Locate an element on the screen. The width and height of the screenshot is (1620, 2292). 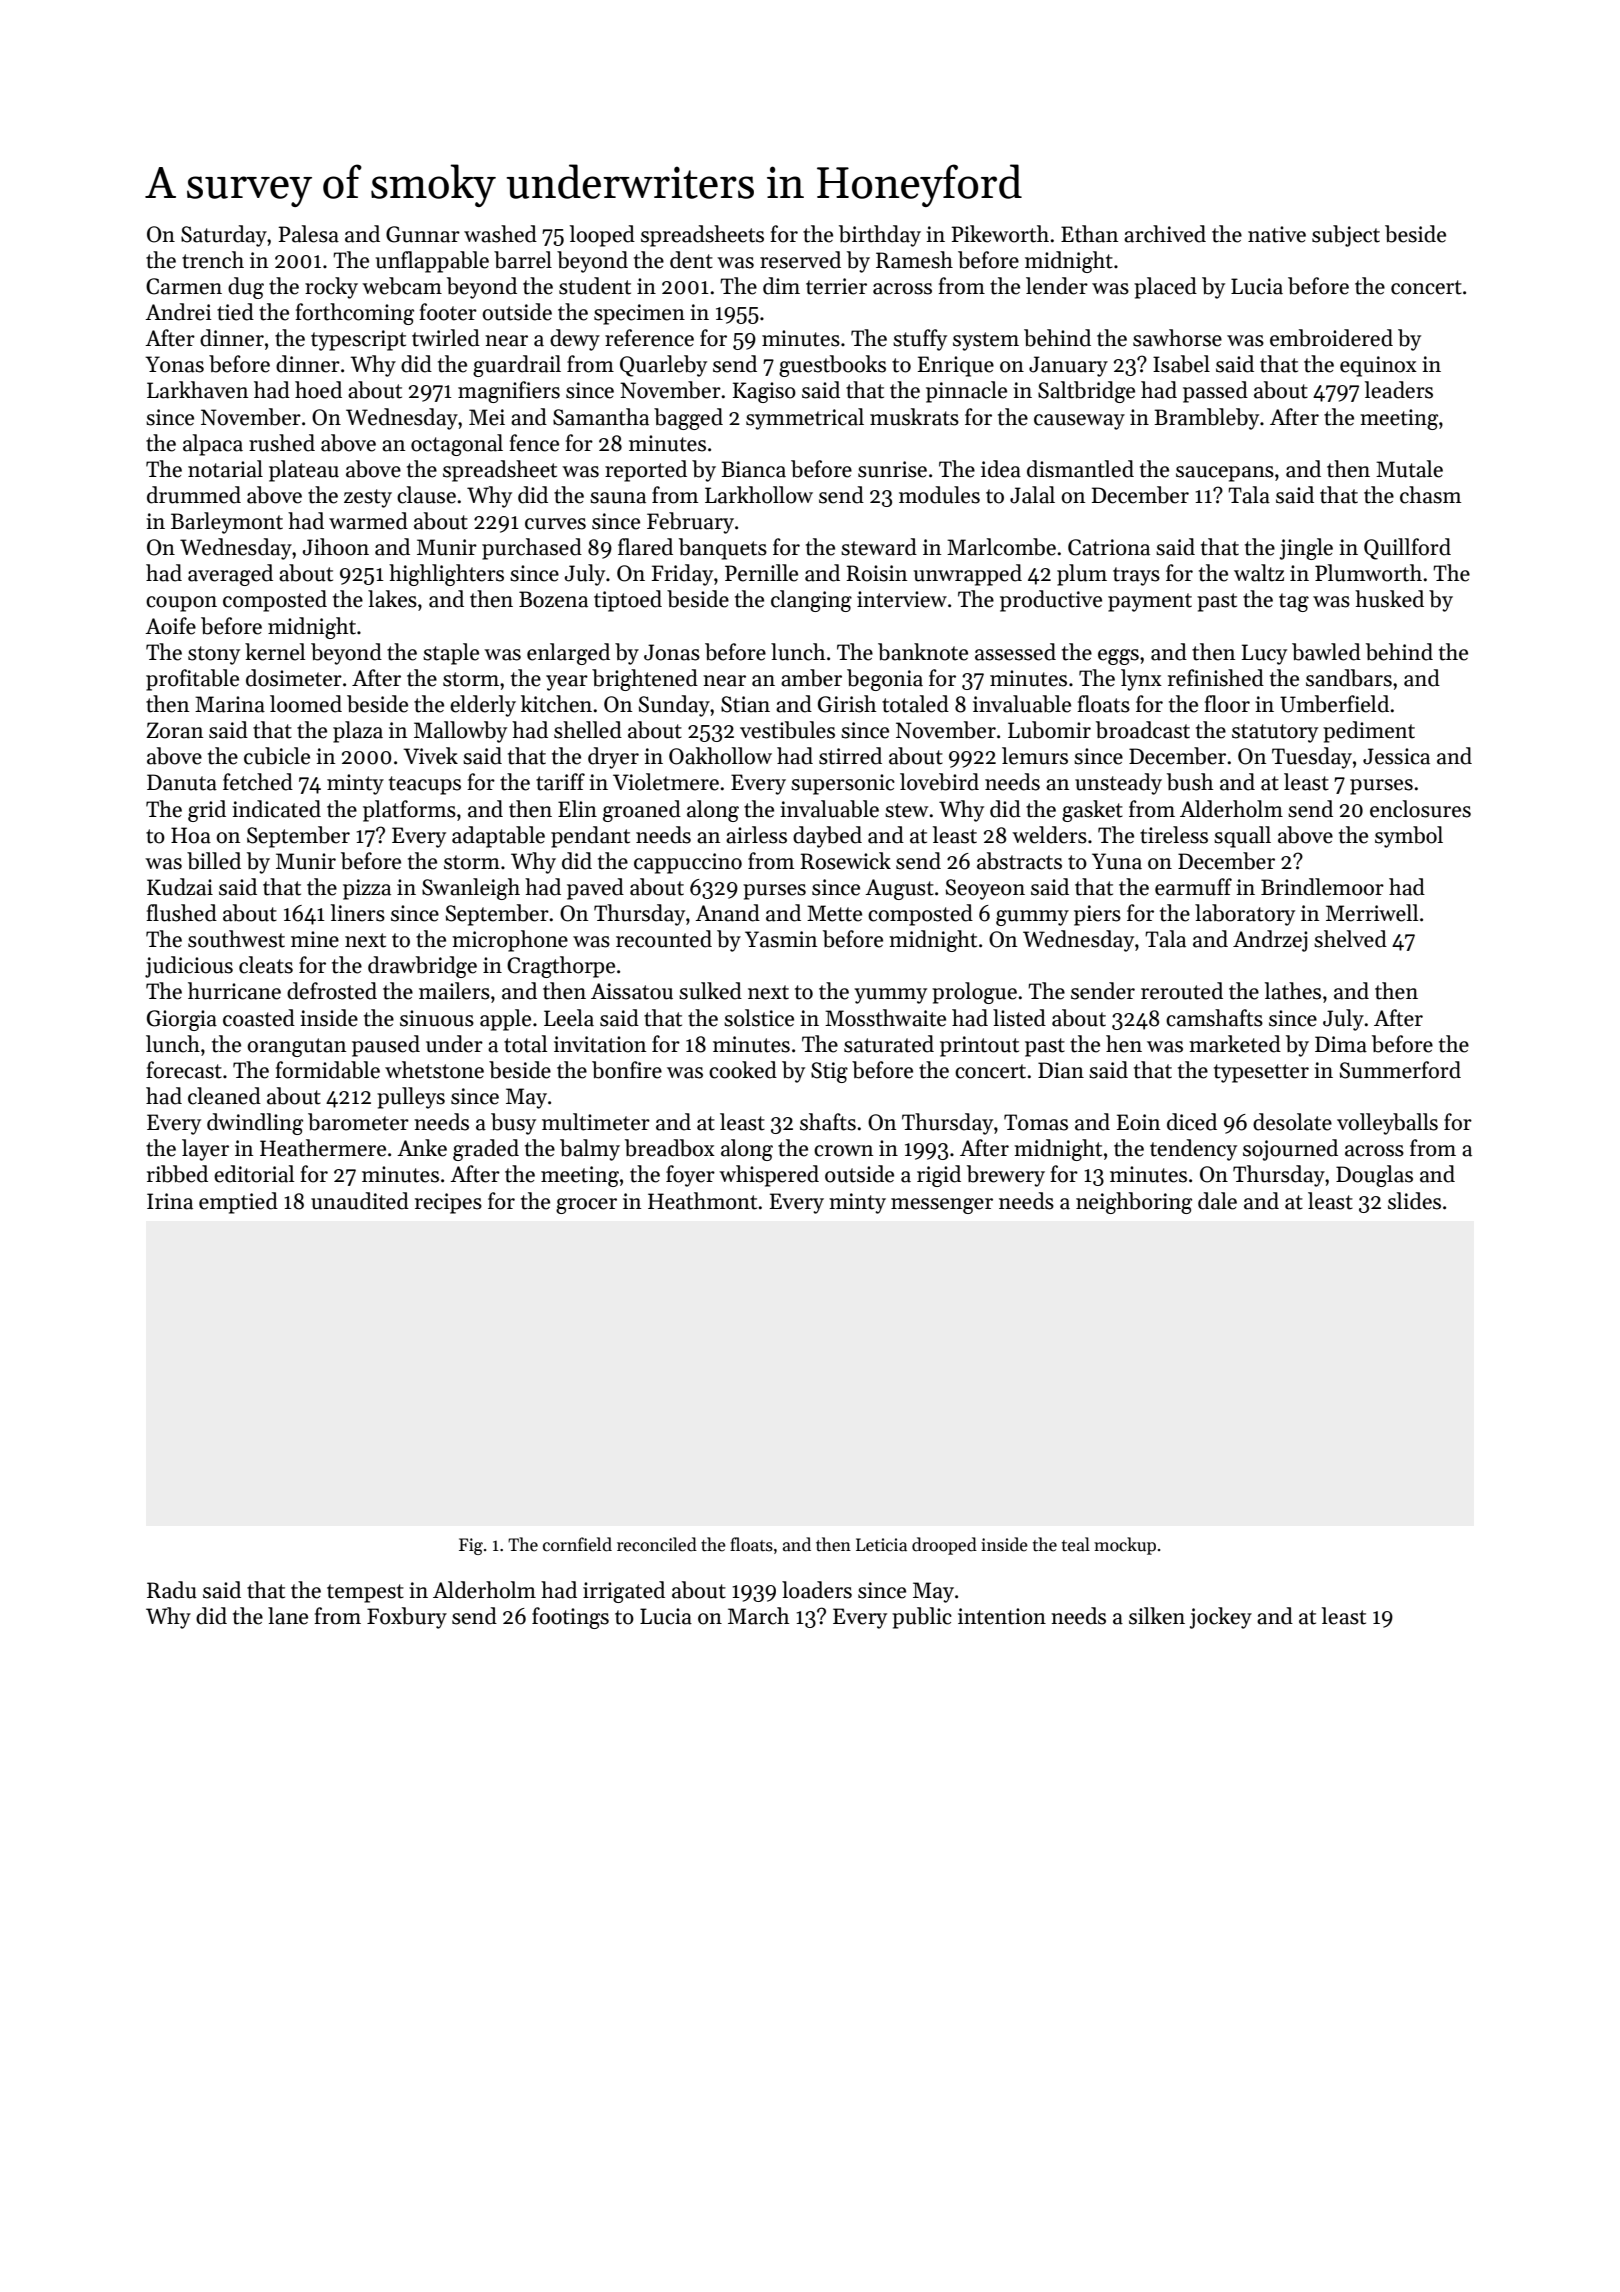
Fig is located at coordinates (471, 1546).
